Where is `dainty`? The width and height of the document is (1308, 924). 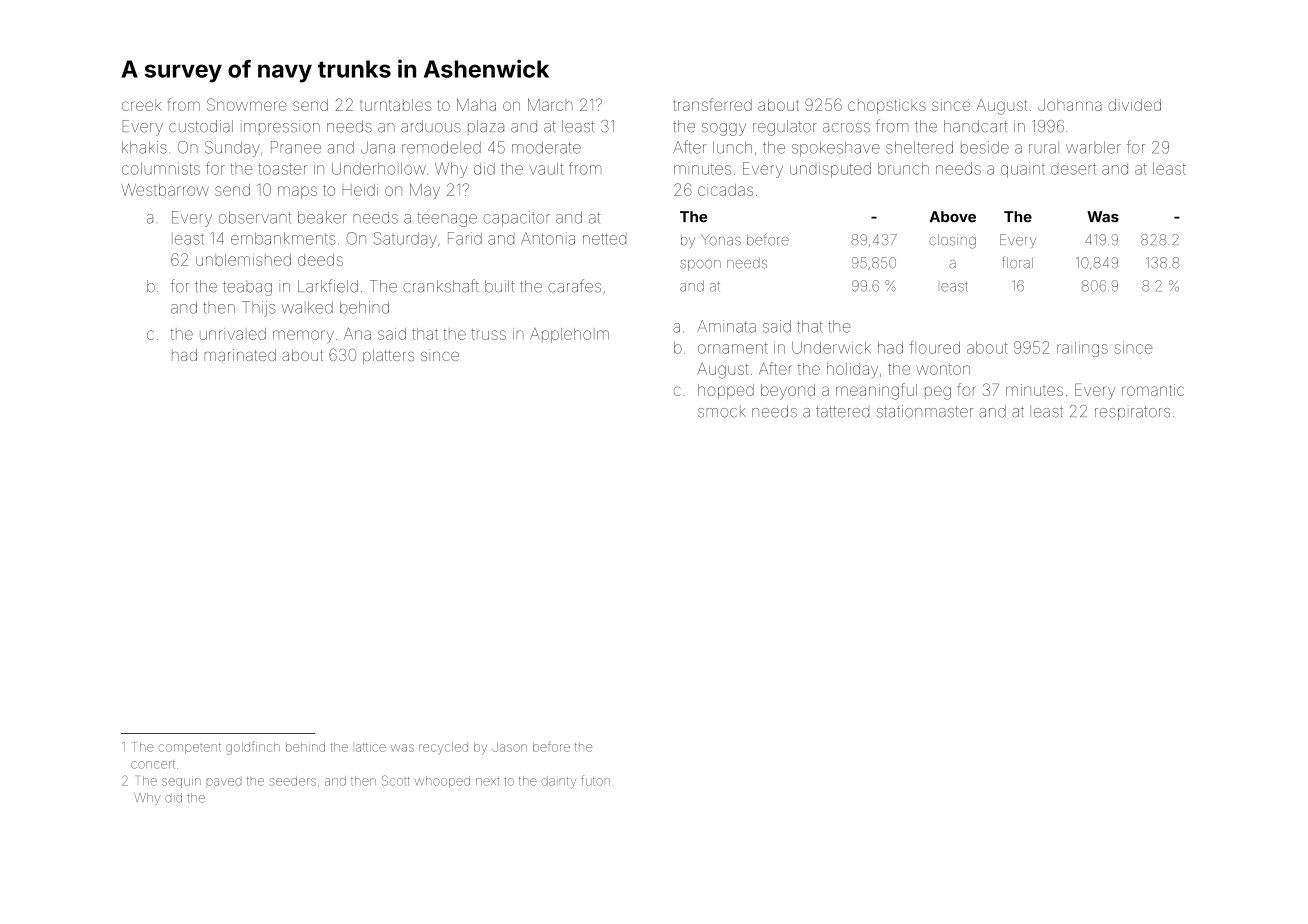
dainty is located at coordinates (558, 782).
